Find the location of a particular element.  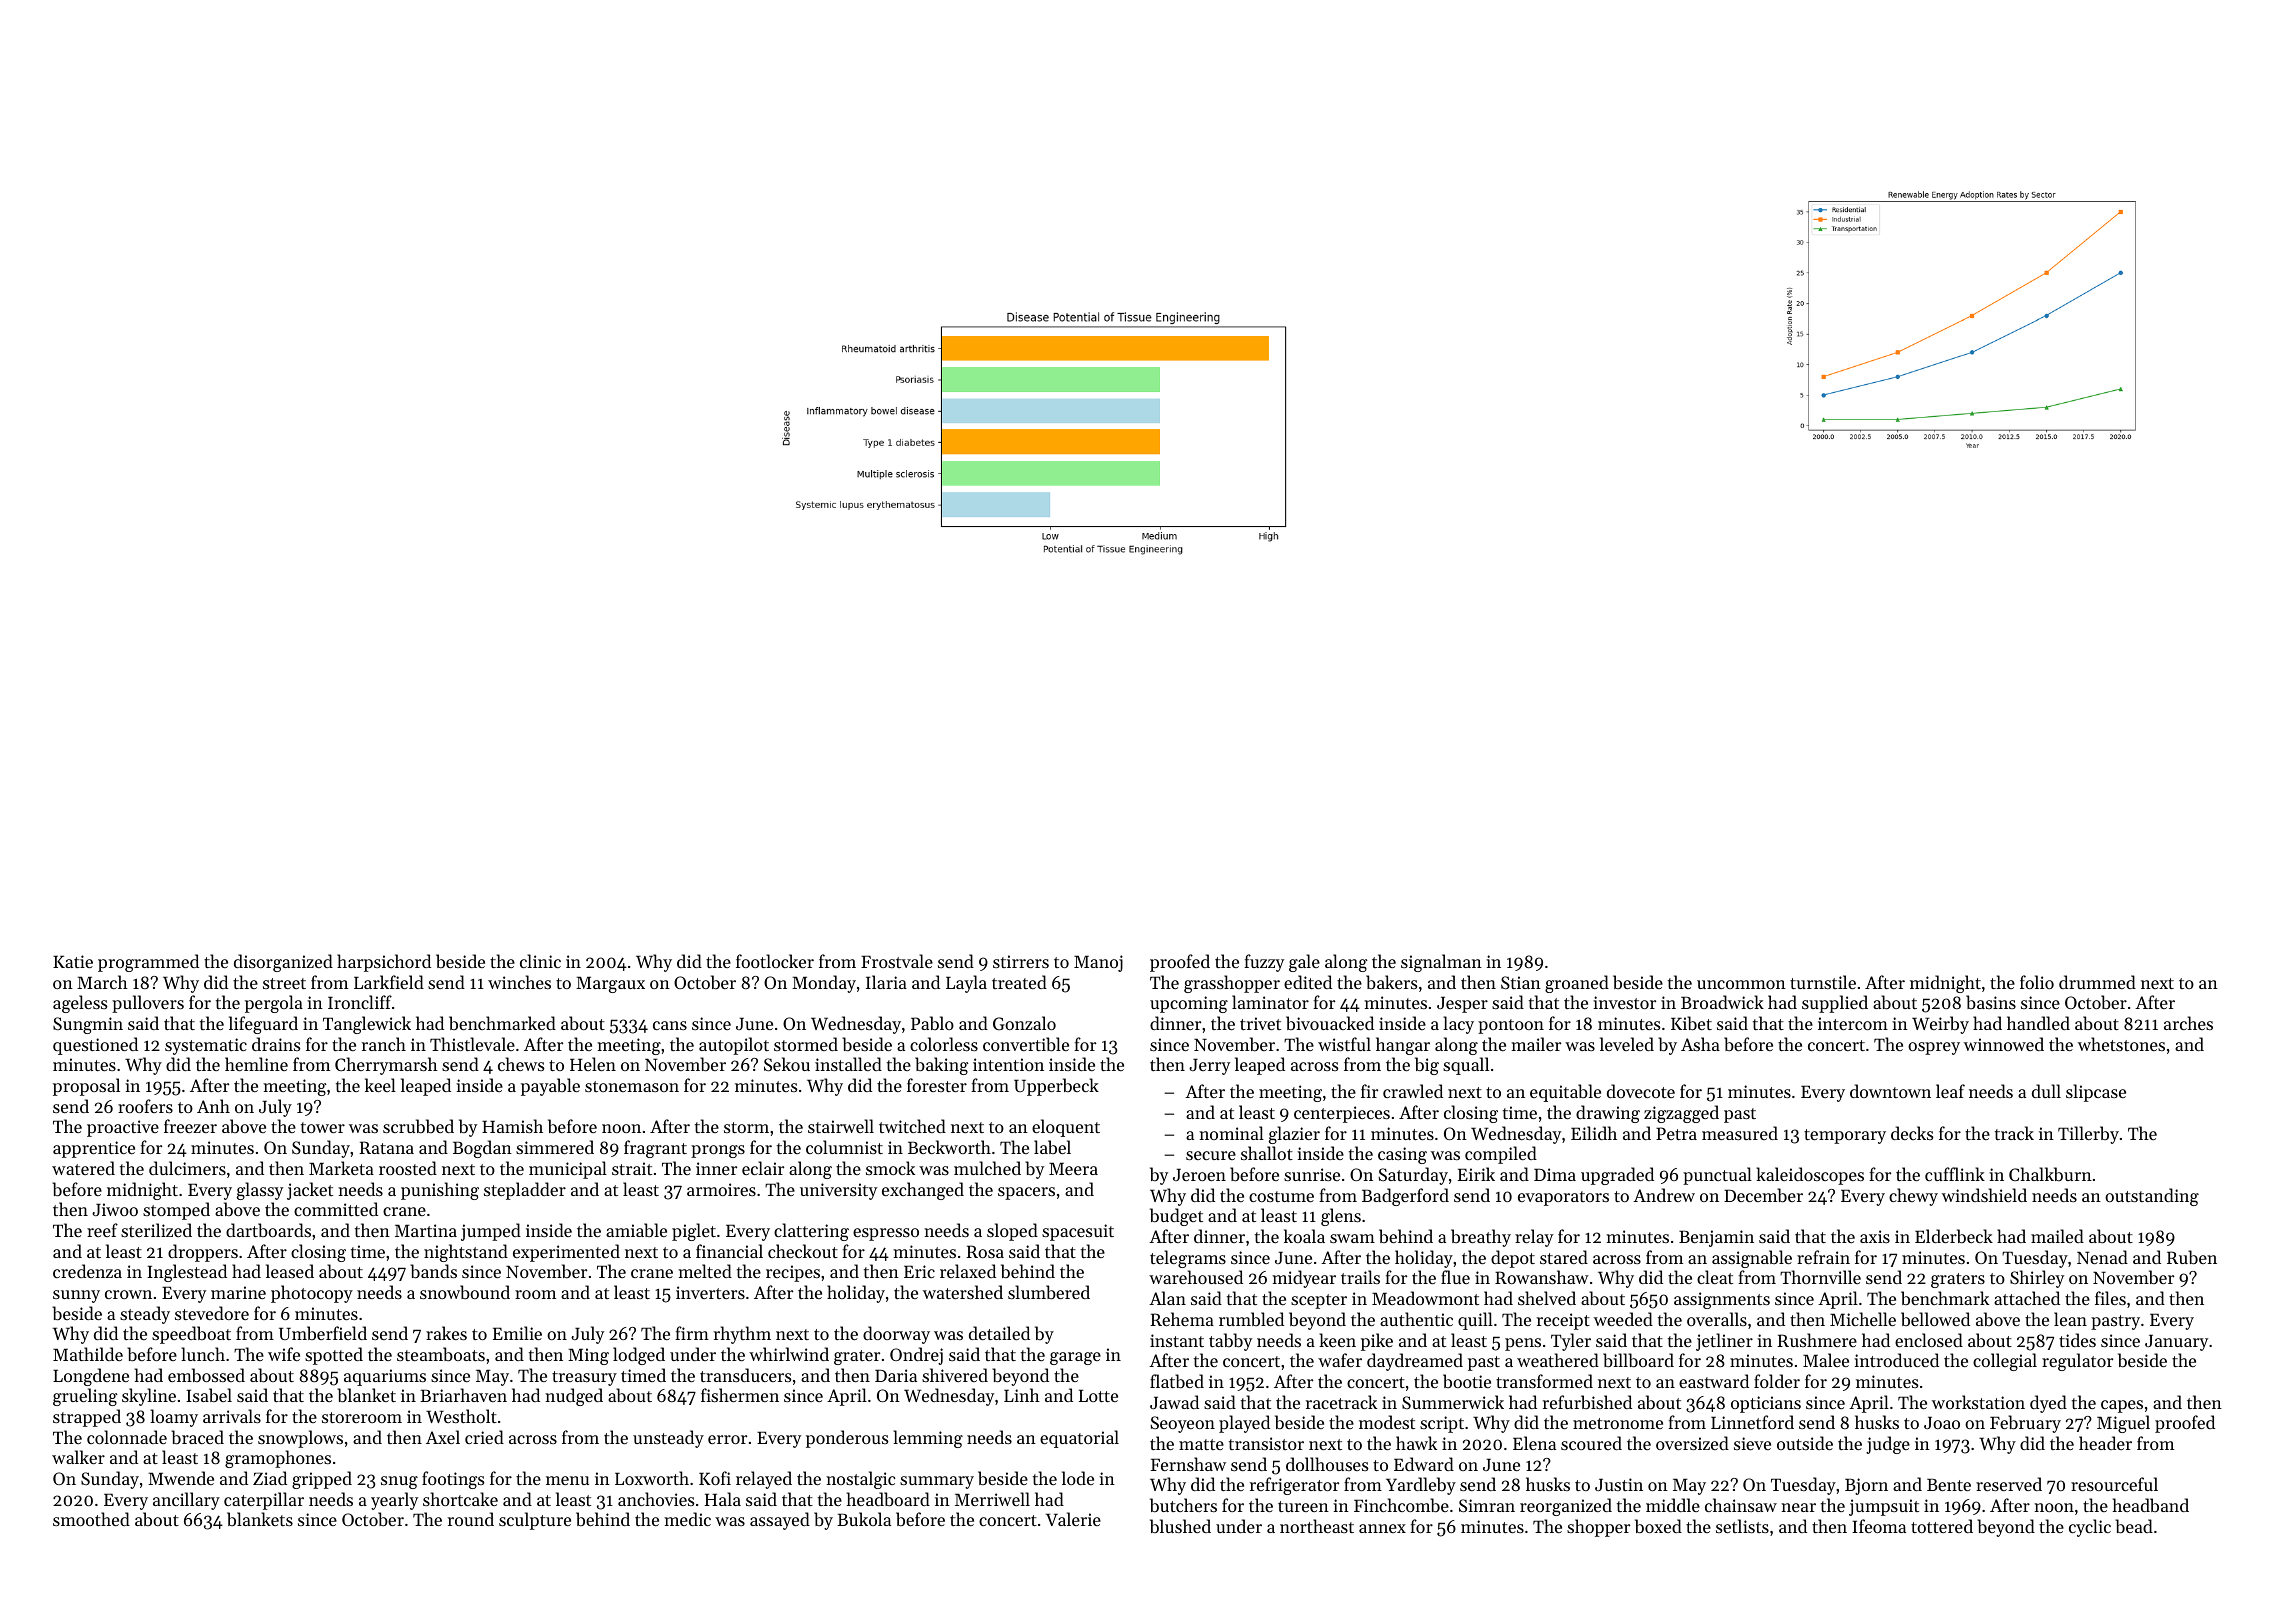

transistor is located at coordinates (1266, 1443).
